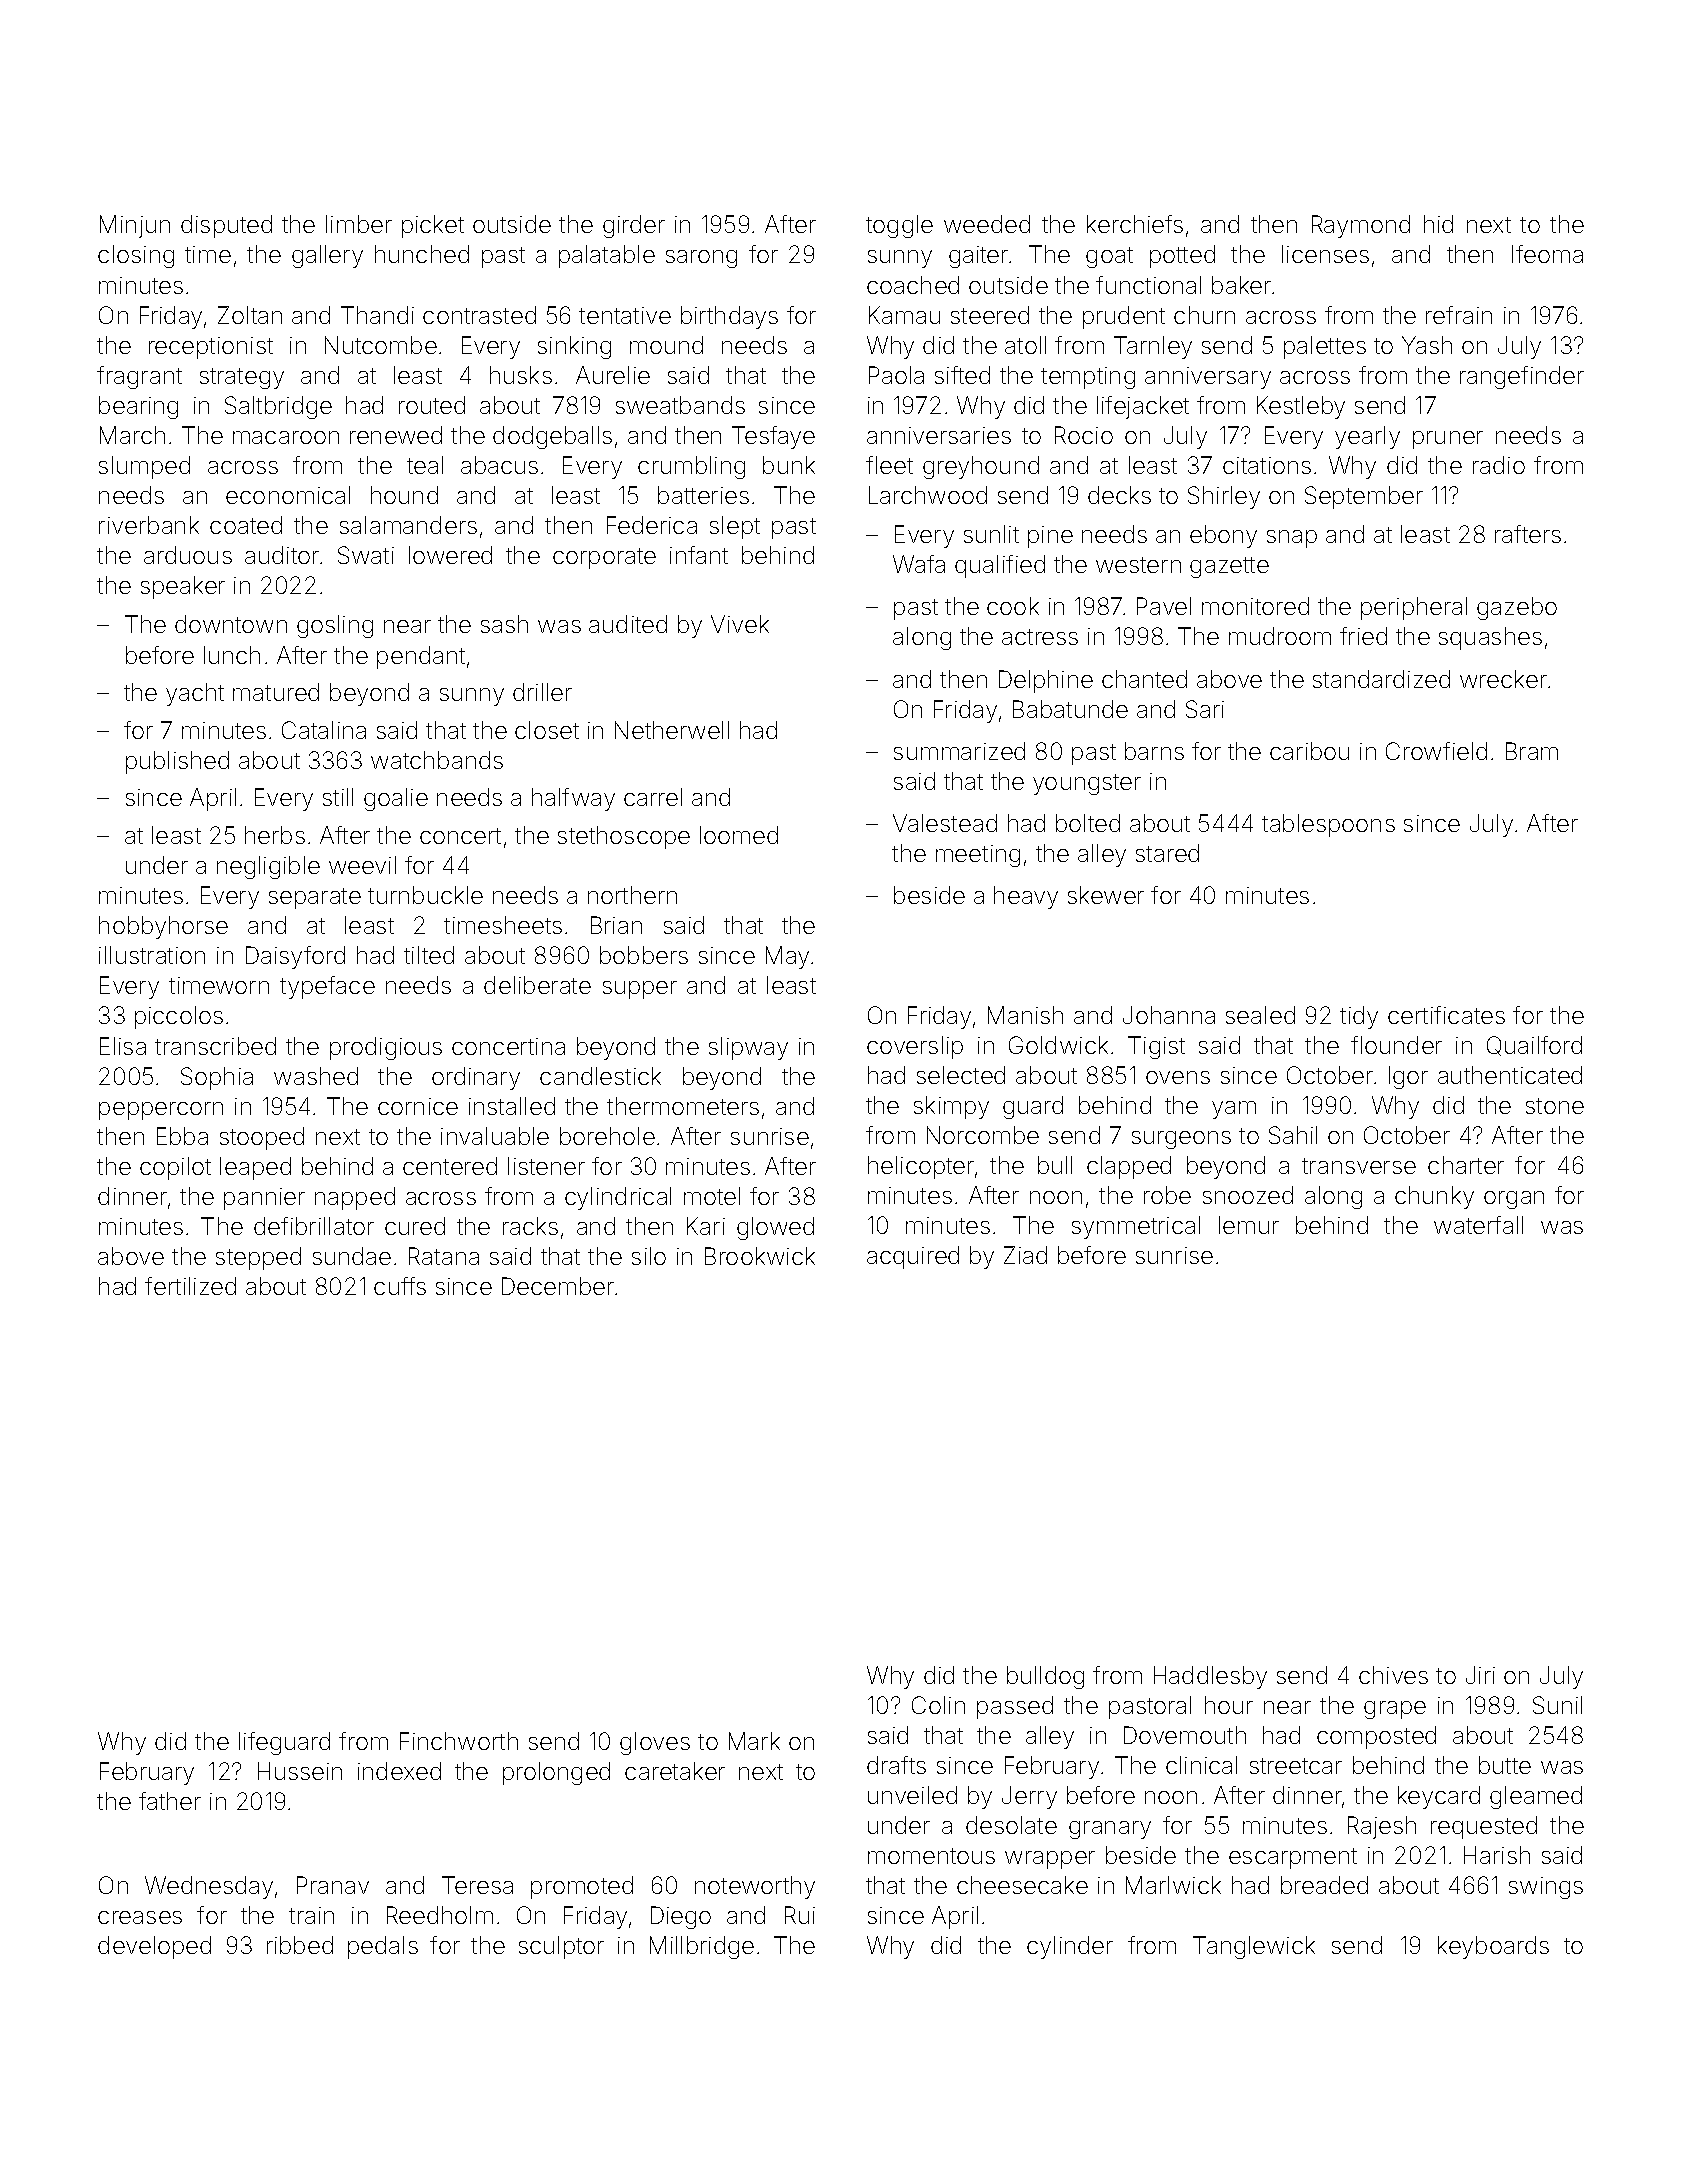 The width and height of the screenshot is (1683, 2178). What do you see at coordinates (399, 1771) in the screenshot?
I see `indexed` at bounding box center [399, 1771].
